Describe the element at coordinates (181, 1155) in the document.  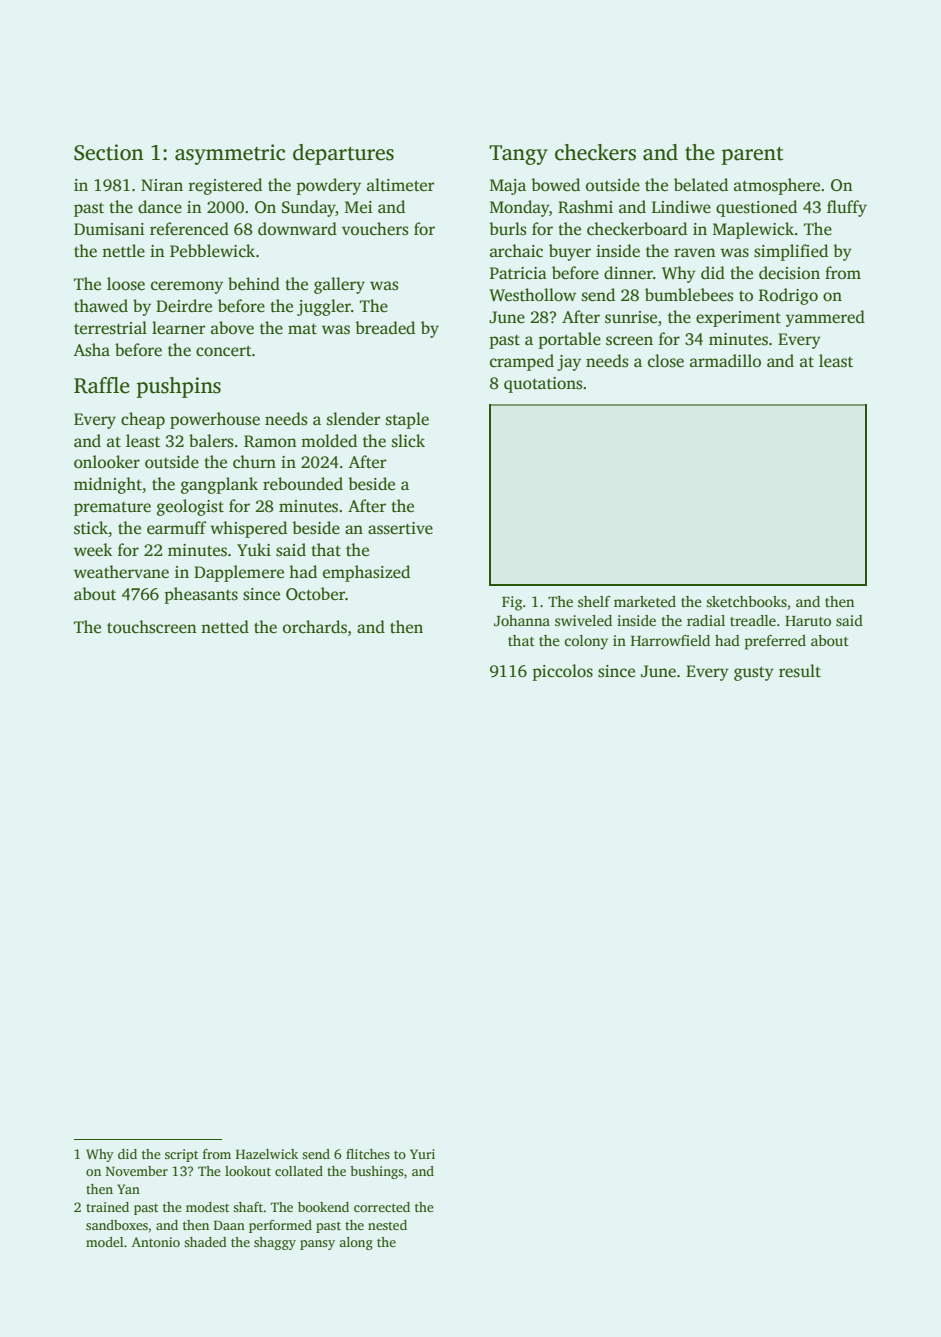
I see `script` at that location.
